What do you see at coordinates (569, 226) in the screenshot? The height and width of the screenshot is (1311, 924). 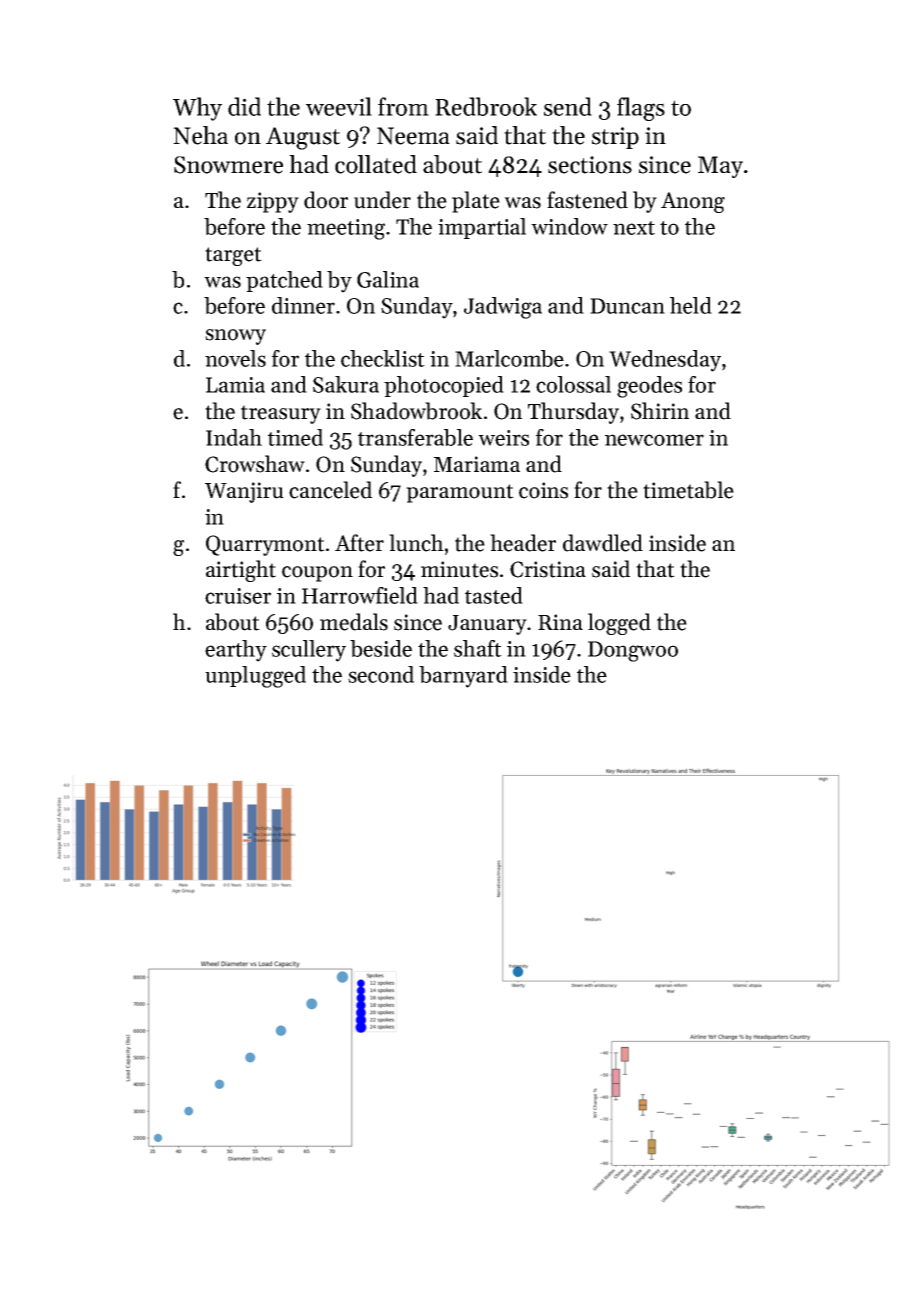 I see `window` at bounding box center [569, 226].
